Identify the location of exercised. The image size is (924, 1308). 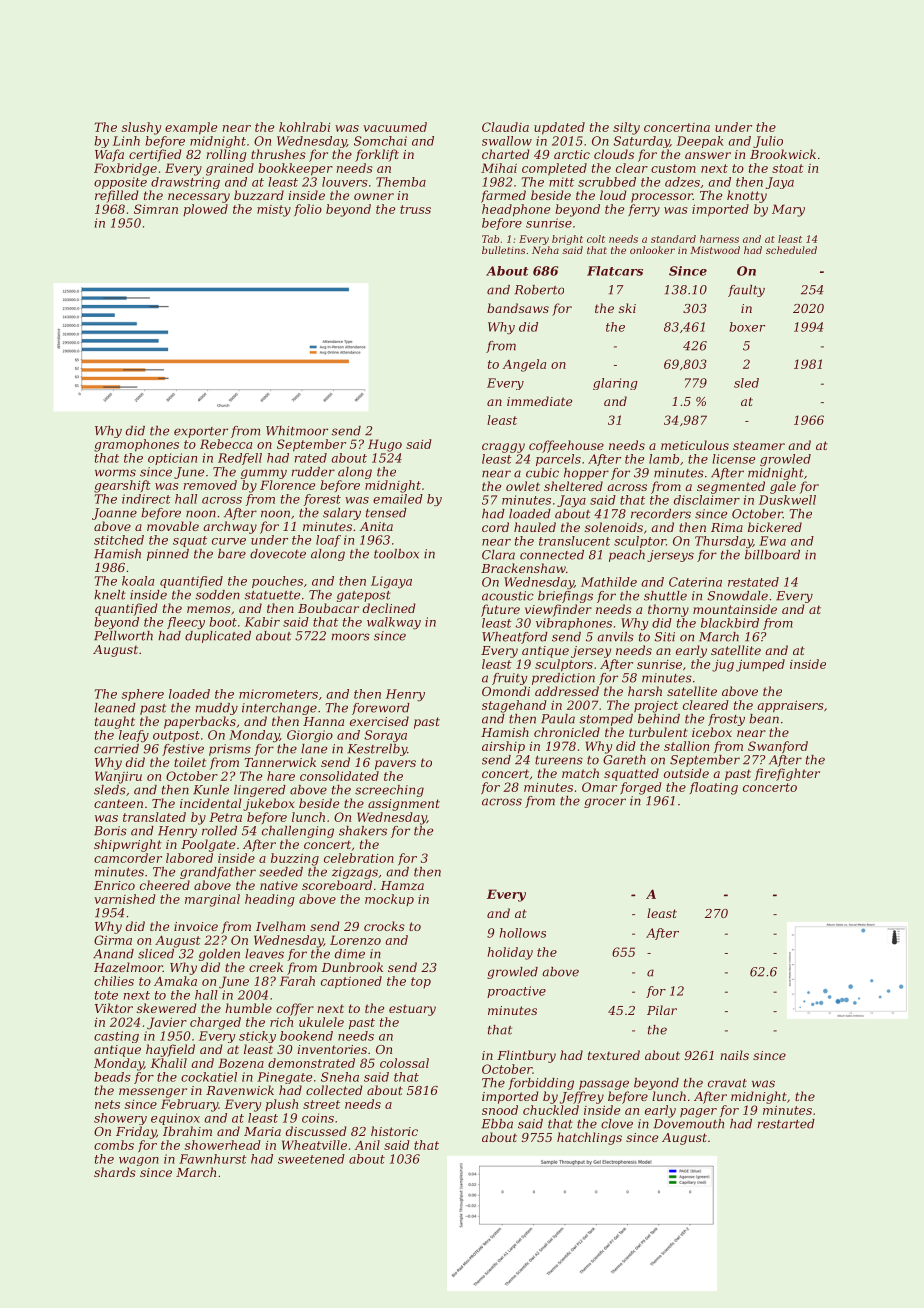
(379, 721).
